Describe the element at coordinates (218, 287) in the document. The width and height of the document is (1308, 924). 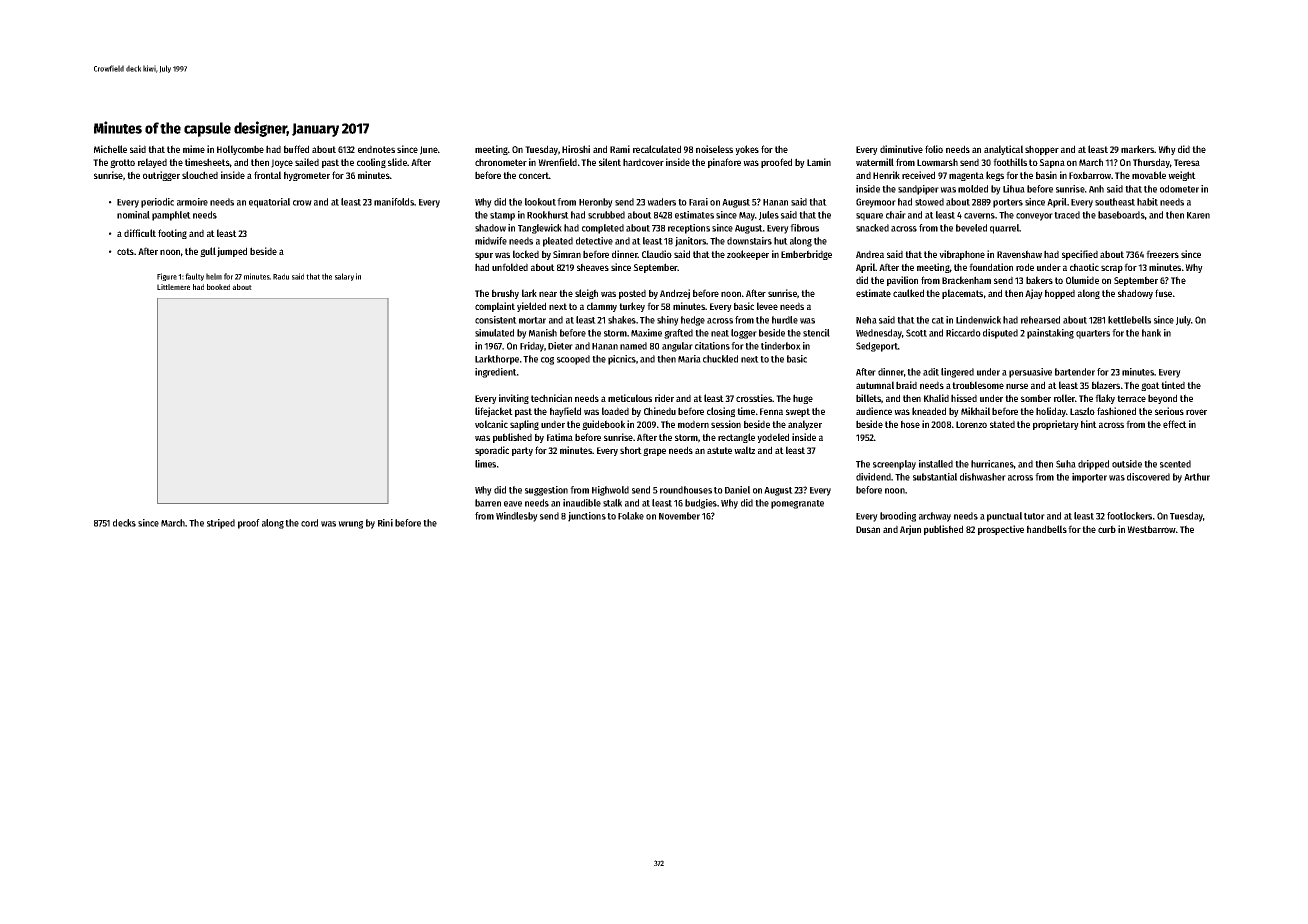
I see `booked` at that location.
